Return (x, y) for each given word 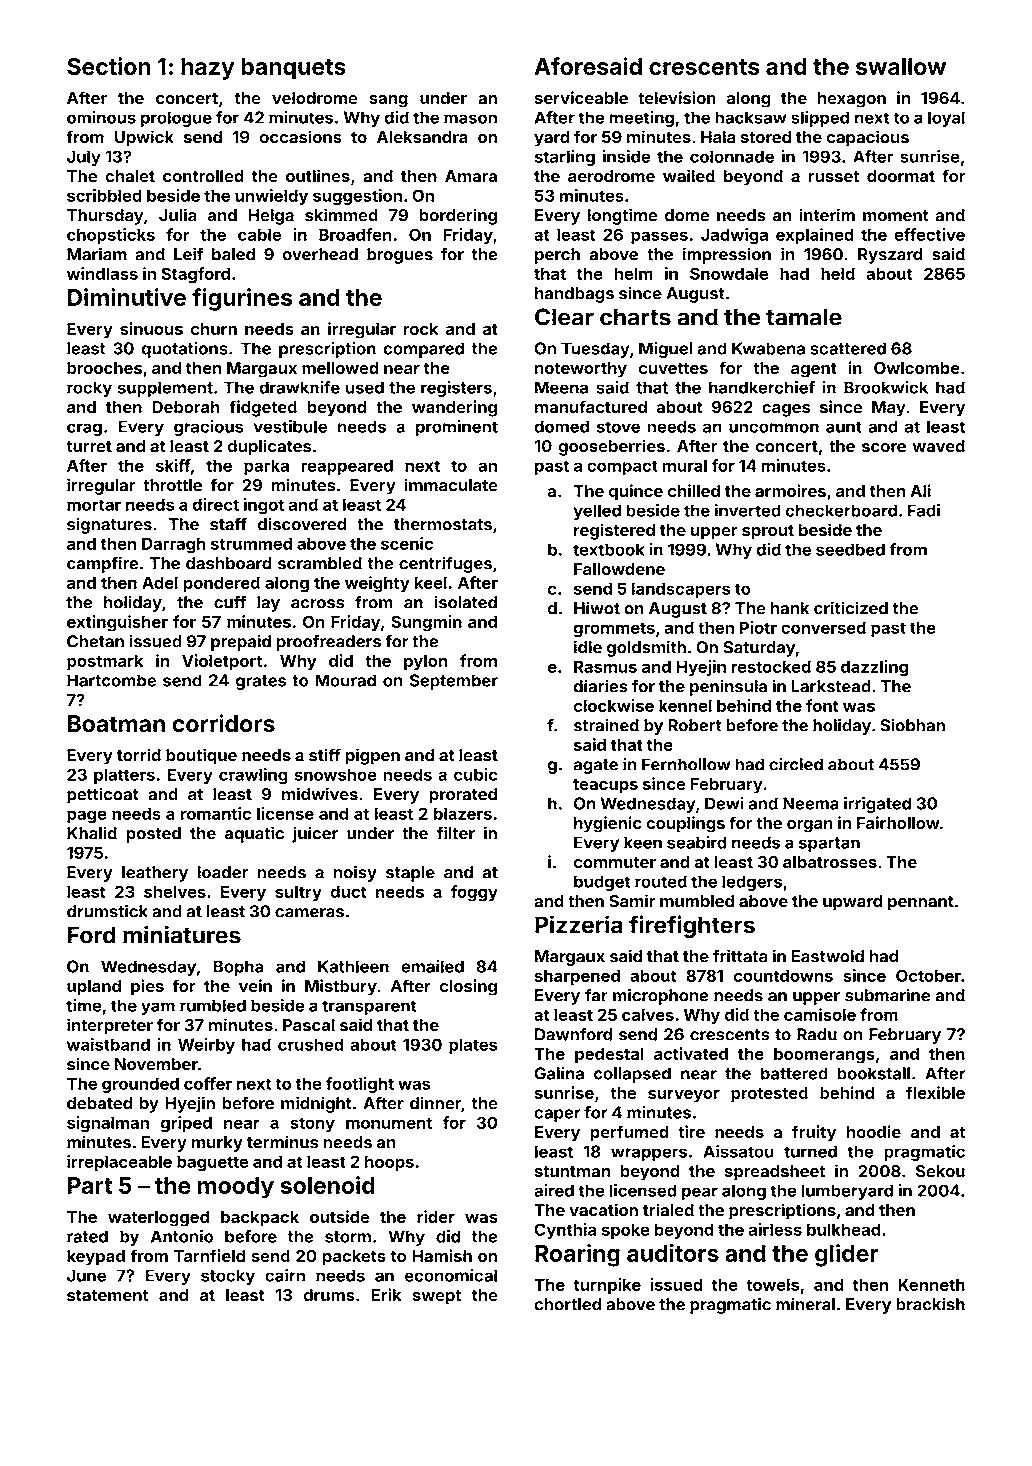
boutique (201, 756)
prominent (457, 428)
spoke (626, 1231)
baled (233, 254)
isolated (465, 602)
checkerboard (841, 510)
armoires (790, 490)
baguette (212, 1163)
